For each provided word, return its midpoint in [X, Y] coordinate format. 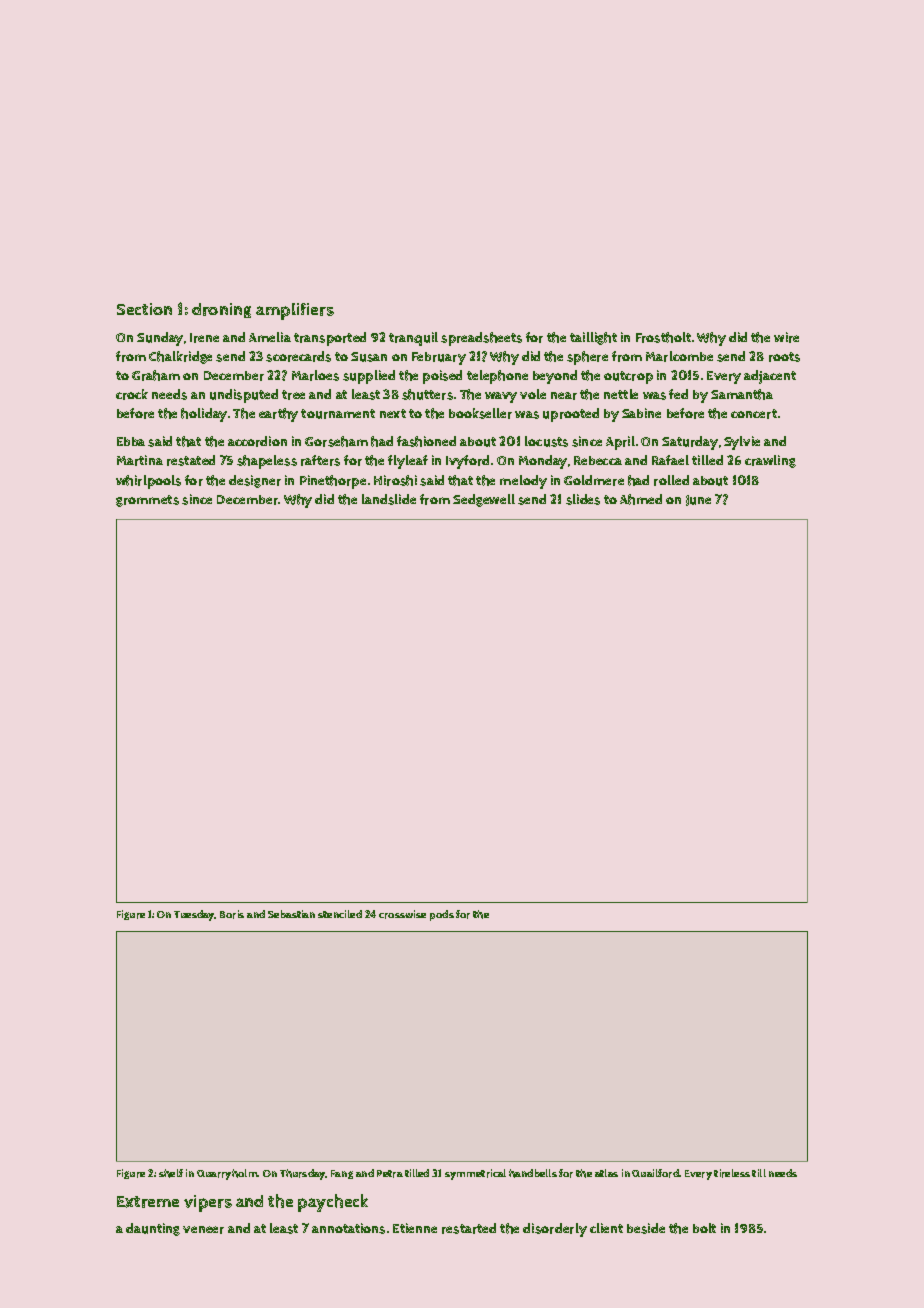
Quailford [655, 1173]
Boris [232, 914]
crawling [770, 461]
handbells [533, 1173]
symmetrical [475, 1174]
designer [255, 481]
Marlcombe [679, 356]
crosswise [402, 914]
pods [442, 915]
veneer [203, 1230]
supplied [369, 377]
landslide [389, 499]
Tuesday [194, 915]
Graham [156, 375]
